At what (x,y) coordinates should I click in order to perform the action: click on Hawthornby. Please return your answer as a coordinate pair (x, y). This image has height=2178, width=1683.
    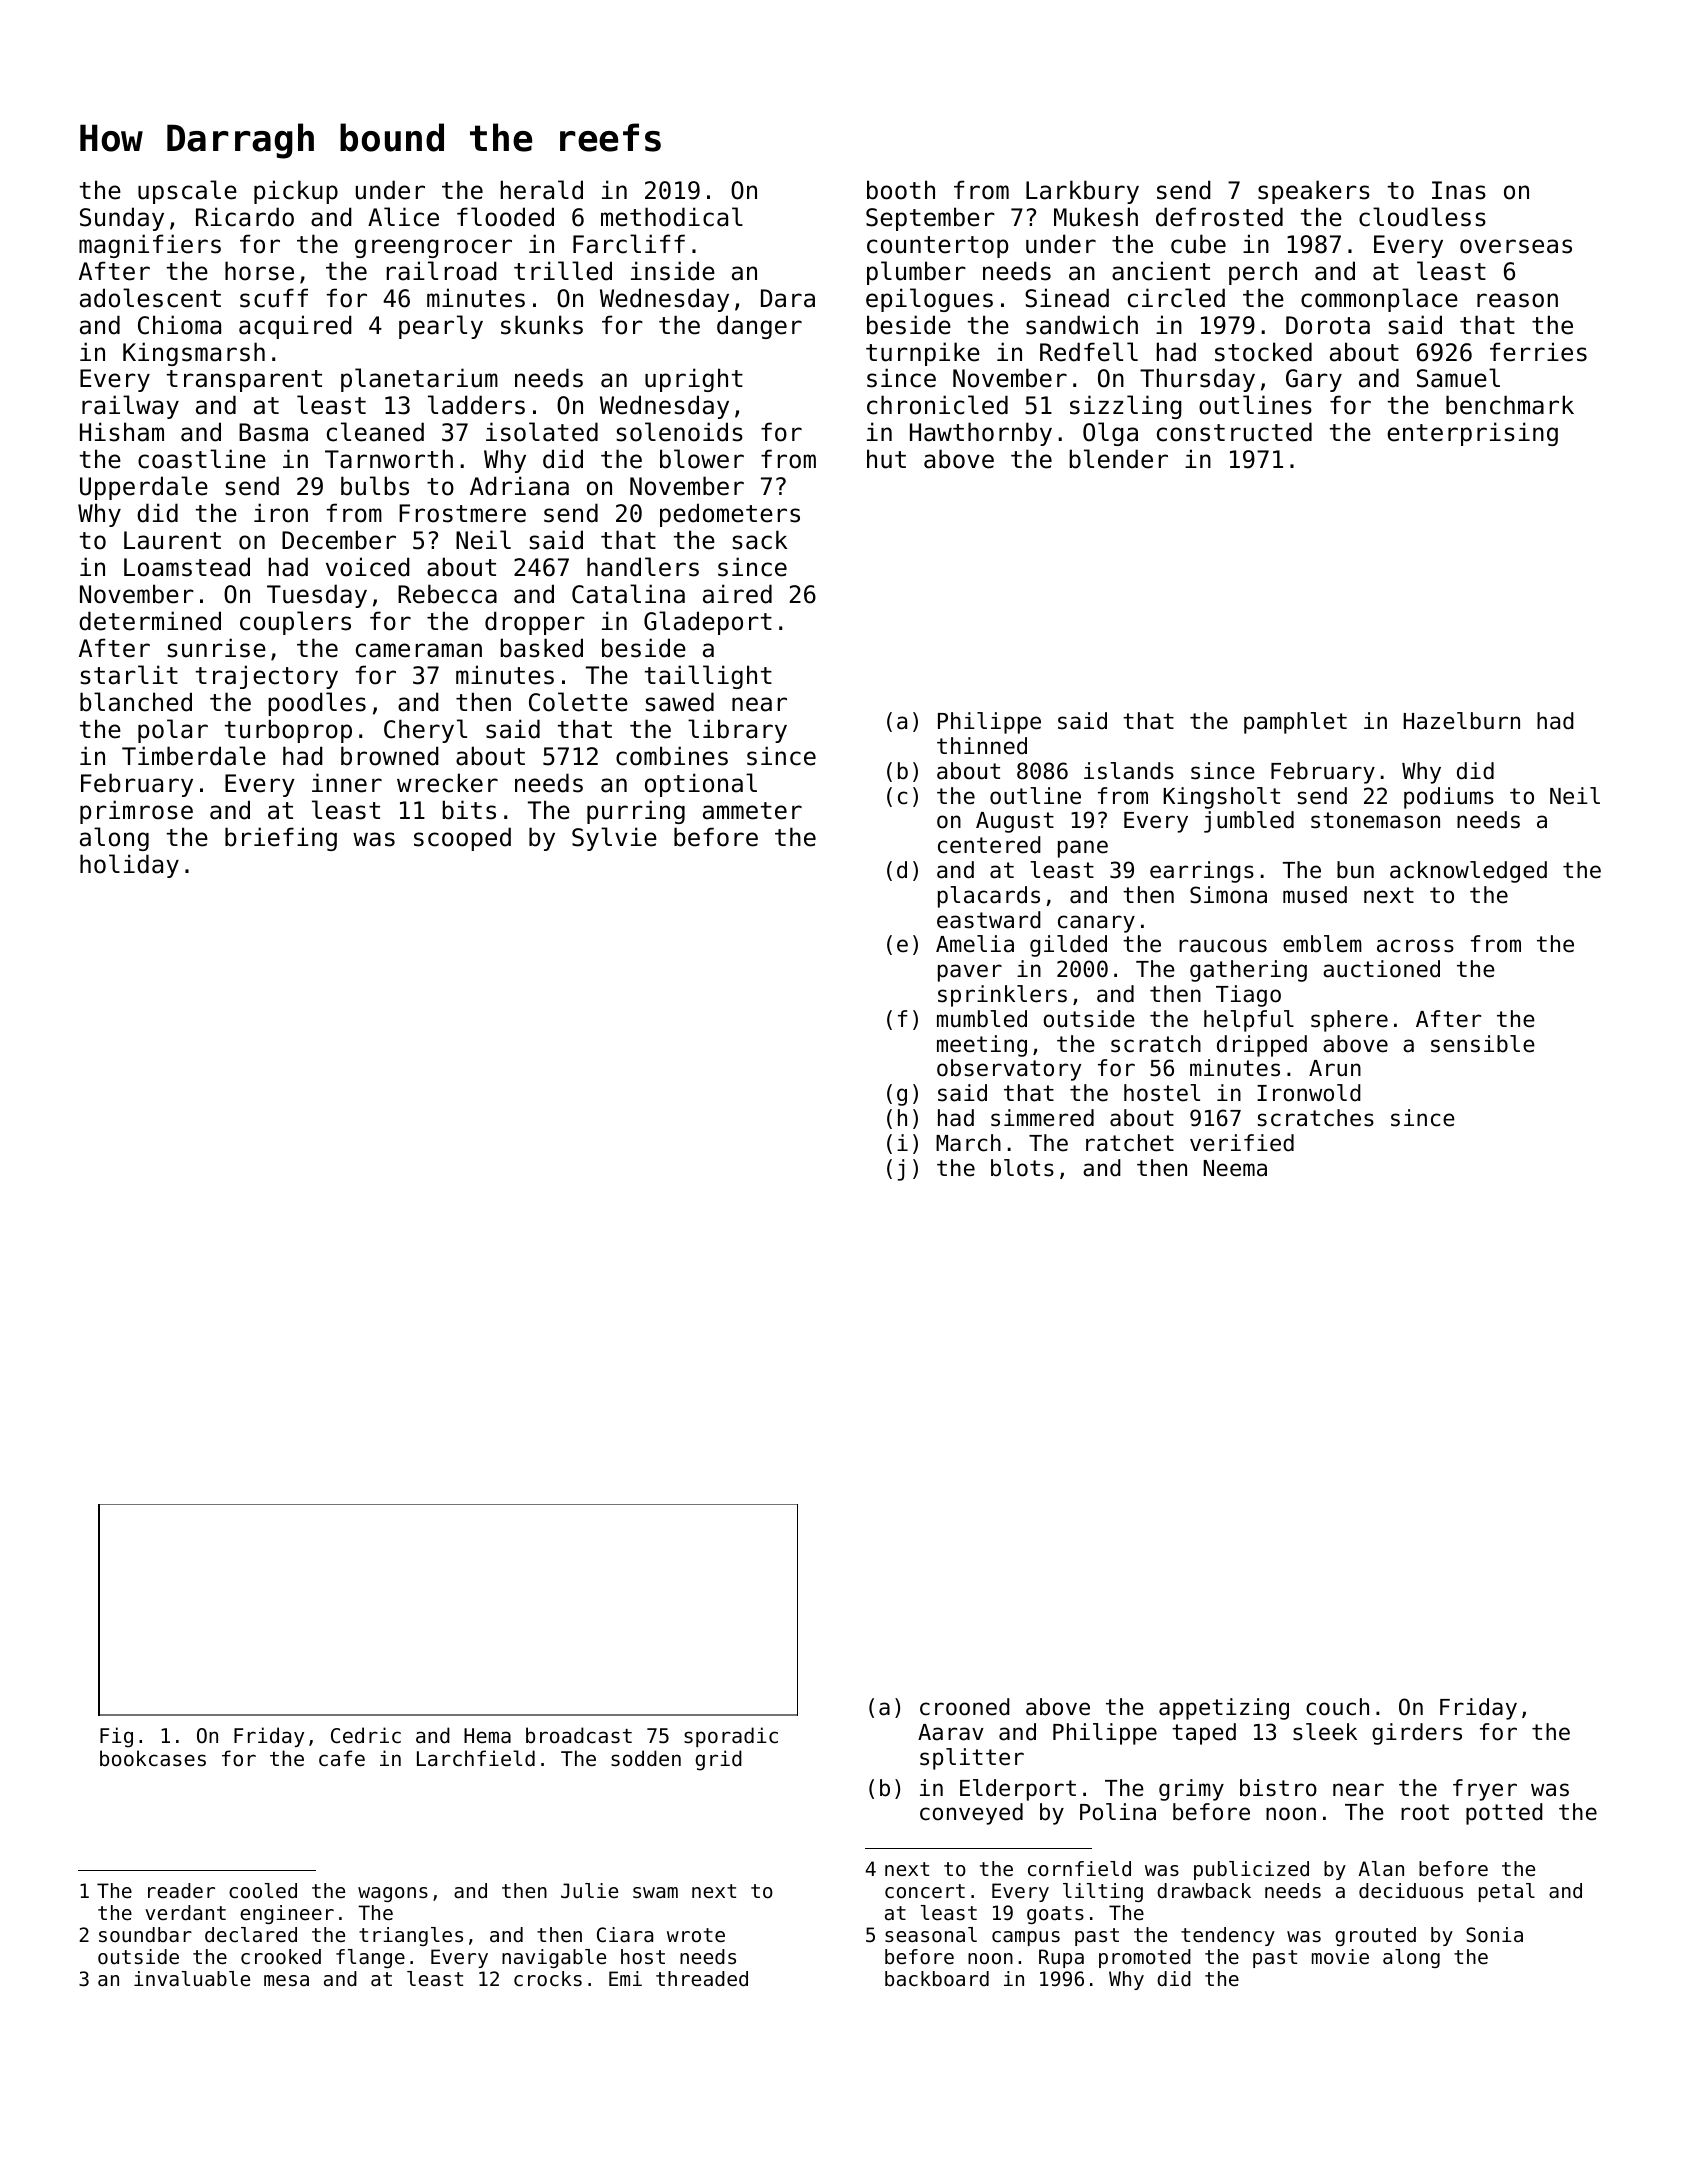
    Looking at the image, I should click on (981, 434).
